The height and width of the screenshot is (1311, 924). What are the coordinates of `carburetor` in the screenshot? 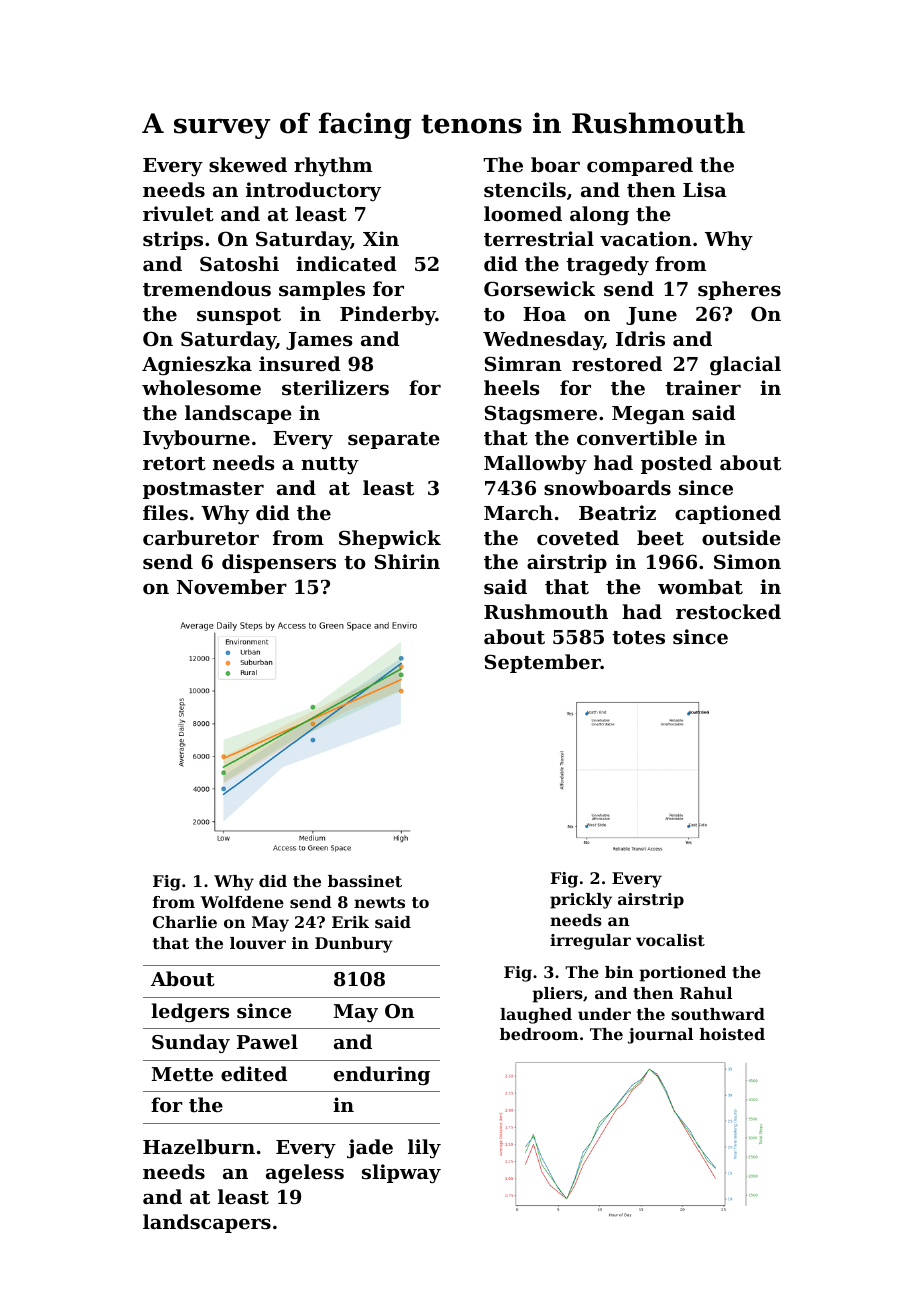 It's located at (201, 538).
